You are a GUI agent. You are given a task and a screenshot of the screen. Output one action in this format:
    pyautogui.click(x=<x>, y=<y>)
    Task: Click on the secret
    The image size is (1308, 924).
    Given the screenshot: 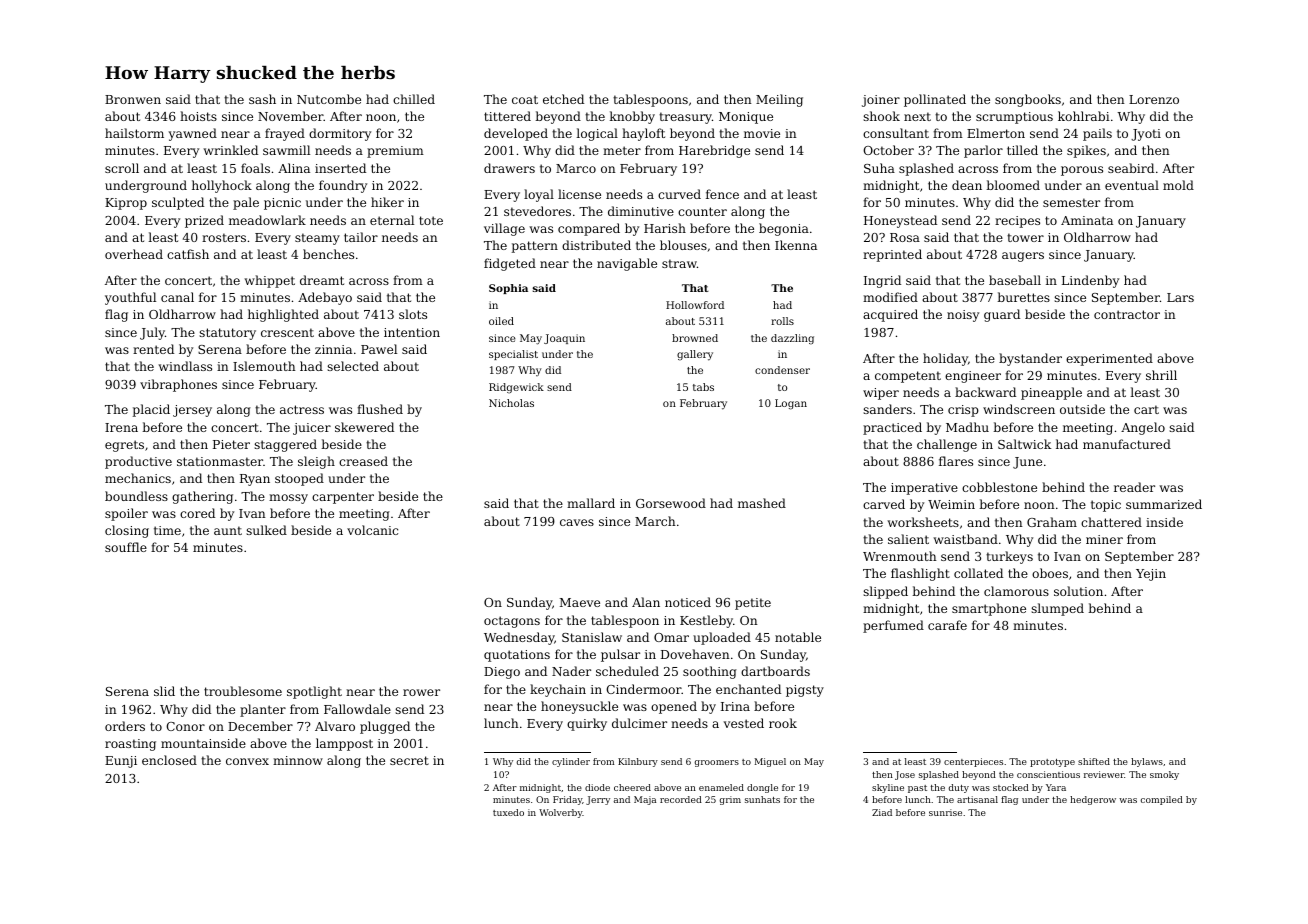 What is the action you would take?
    pyautogui.click(x=409, y=760)
